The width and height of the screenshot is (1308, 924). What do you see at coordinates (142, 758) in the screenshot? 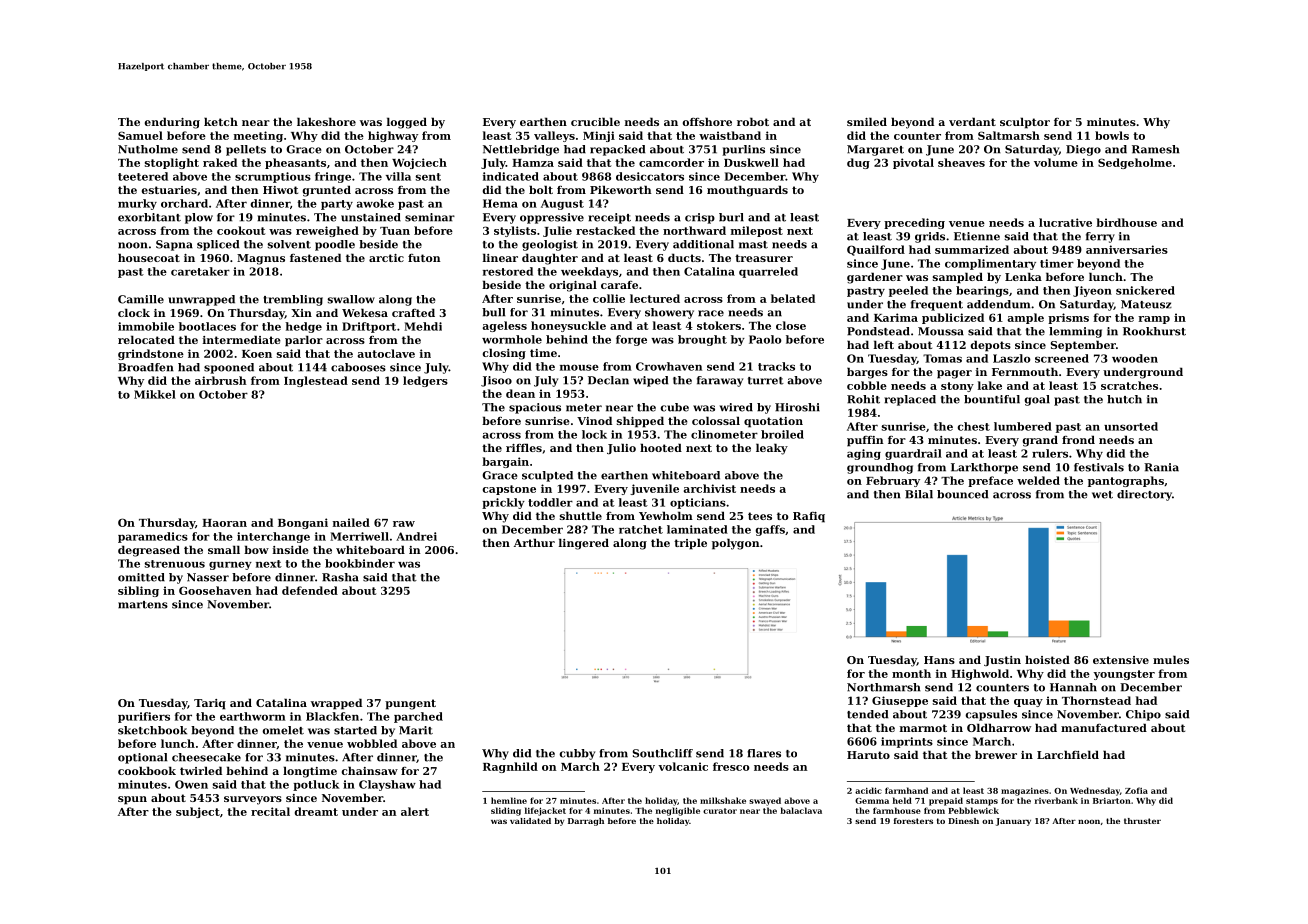
I see `optional` at bounding box center [142, 758].
